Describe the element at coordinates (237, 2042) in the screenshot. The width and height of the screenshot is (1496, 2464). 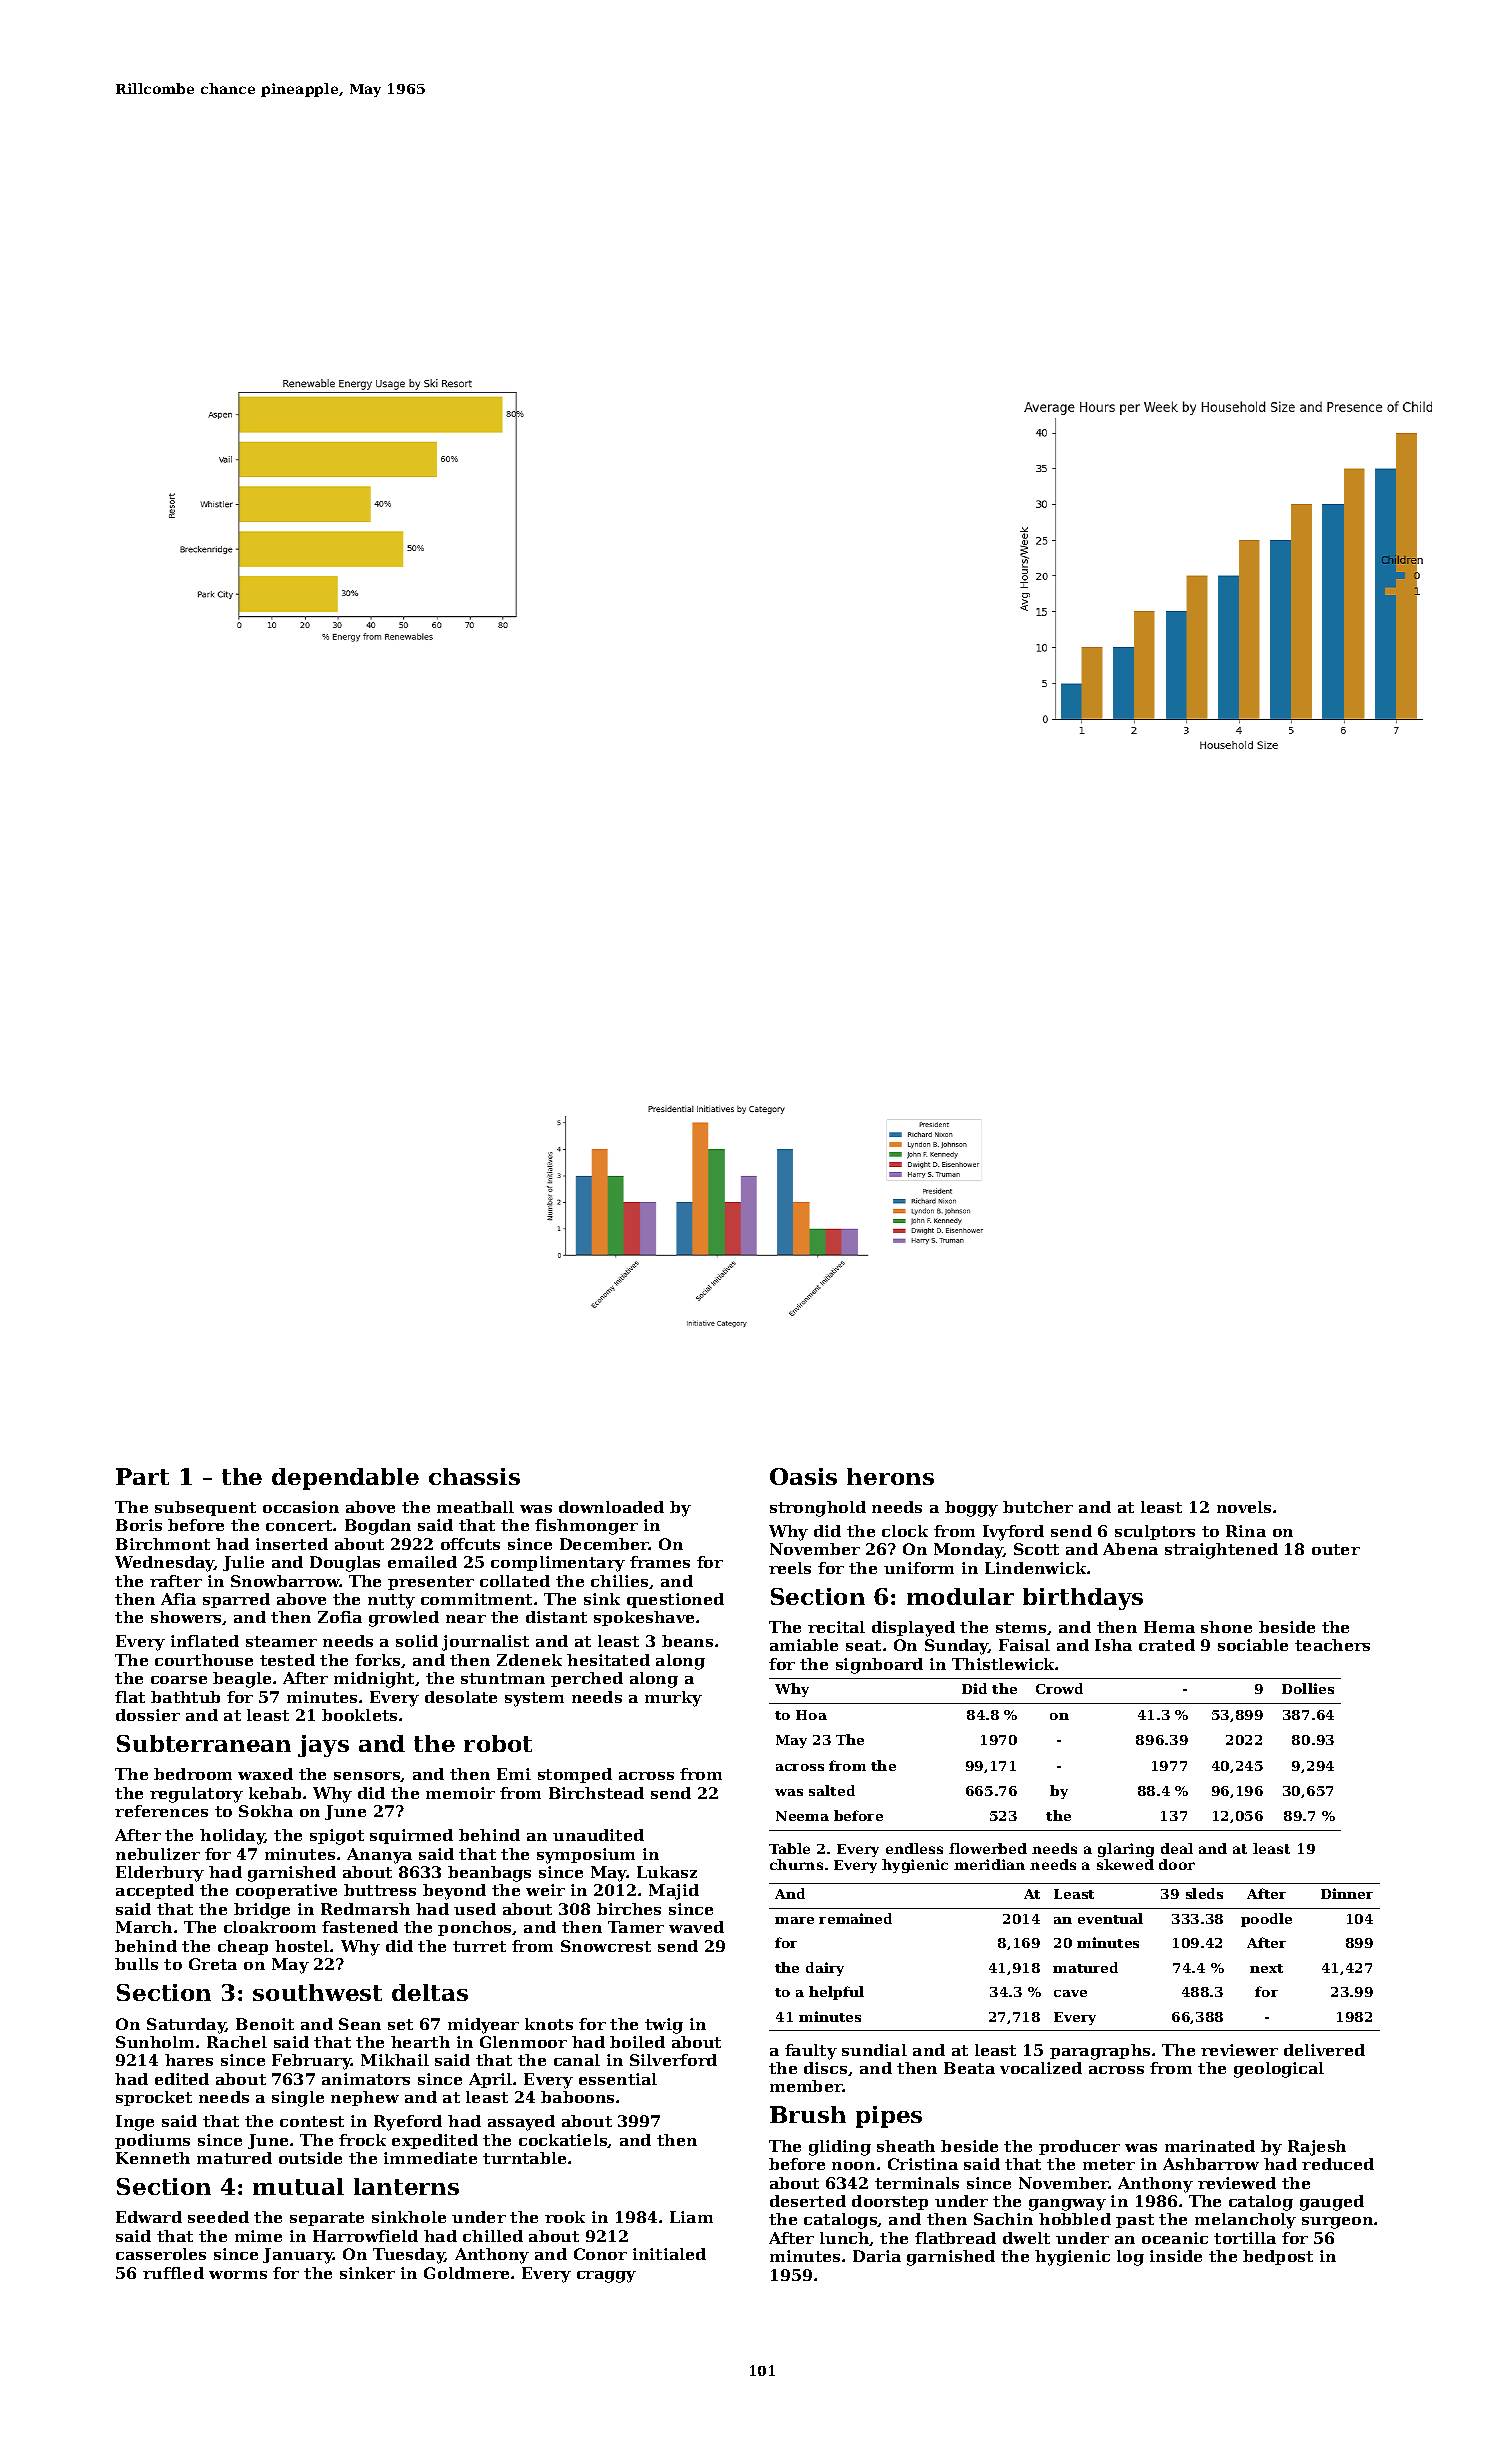
I see `Rachel` at that location.
